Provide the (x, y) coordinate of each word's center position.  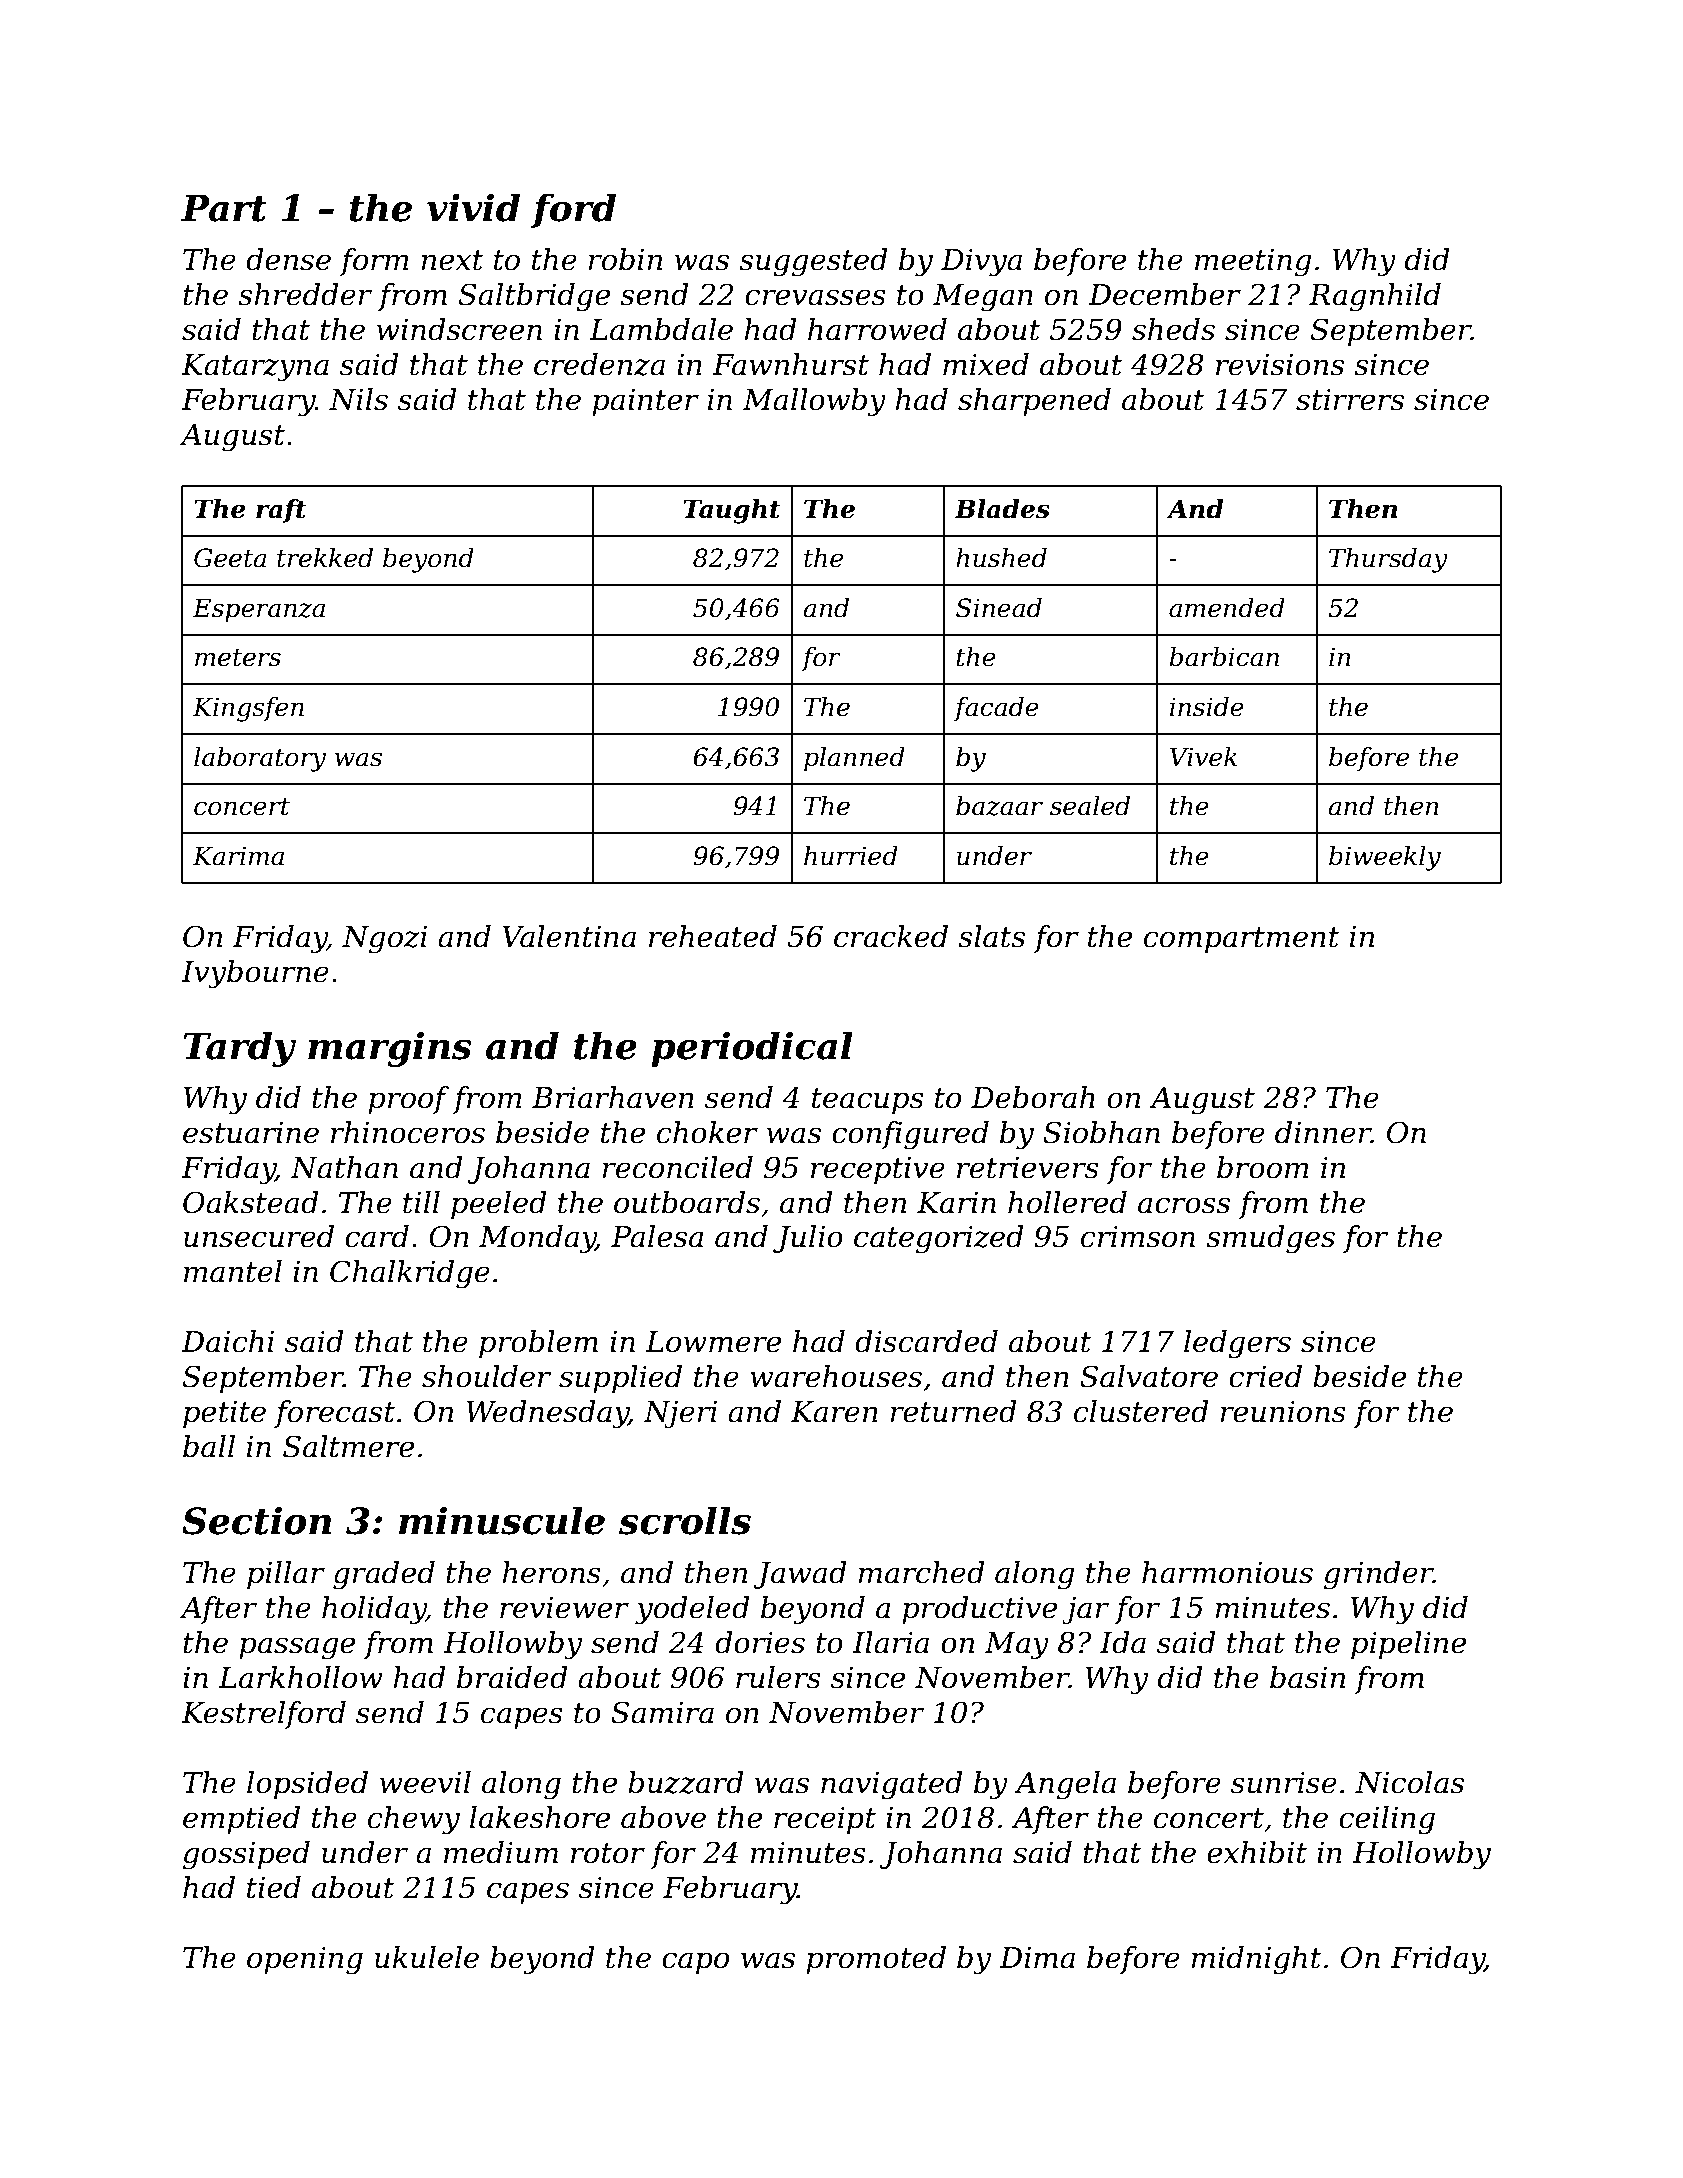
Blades (1002, 509)
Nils (358, 399)
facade (996, 709)
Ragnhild (1375, 297)
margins (390, 1049)
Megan (983, 298)
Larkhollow (300, 1677)
